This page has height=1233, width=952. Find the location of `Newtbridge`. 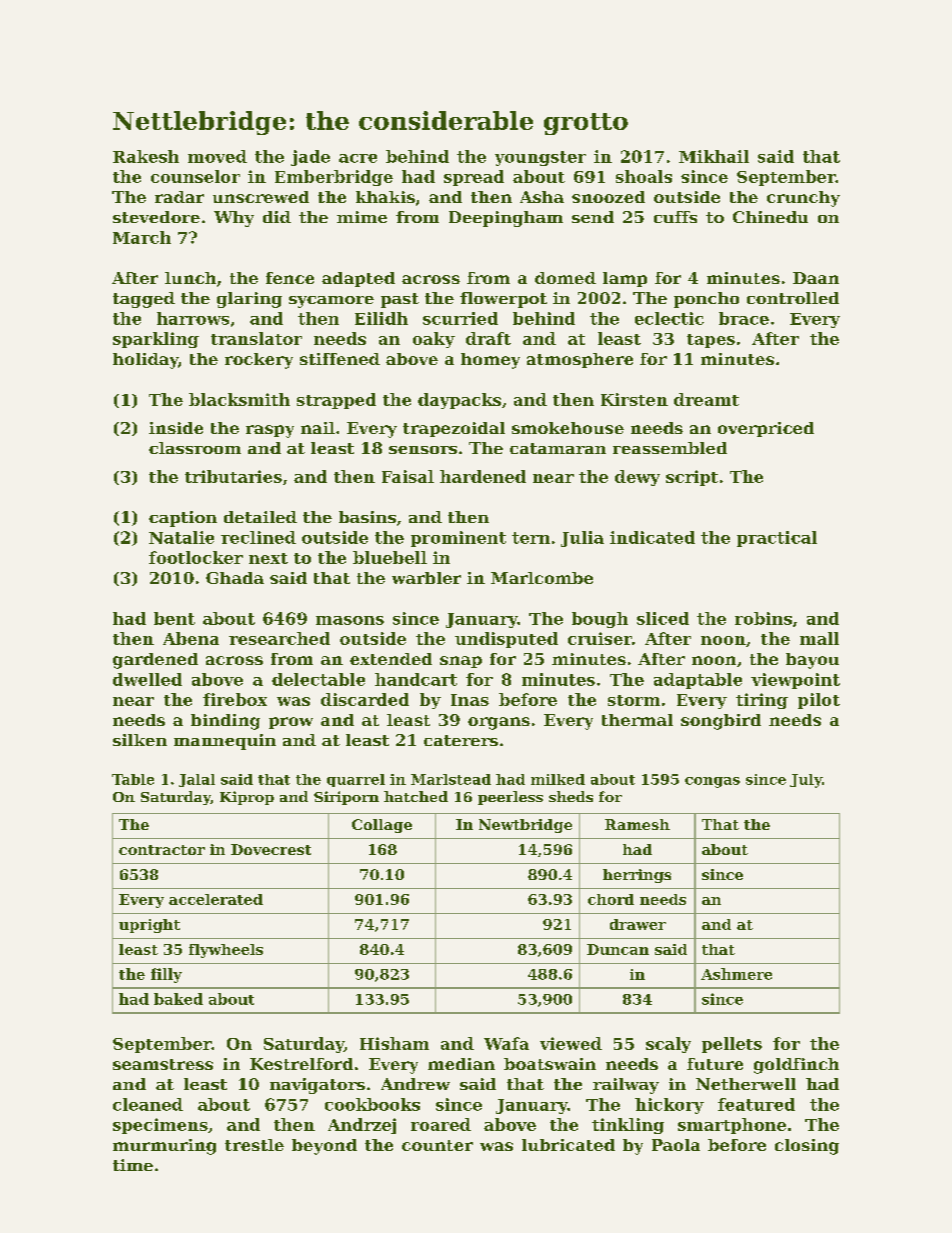

Newtbridge is located at coordinates (525, 826).
